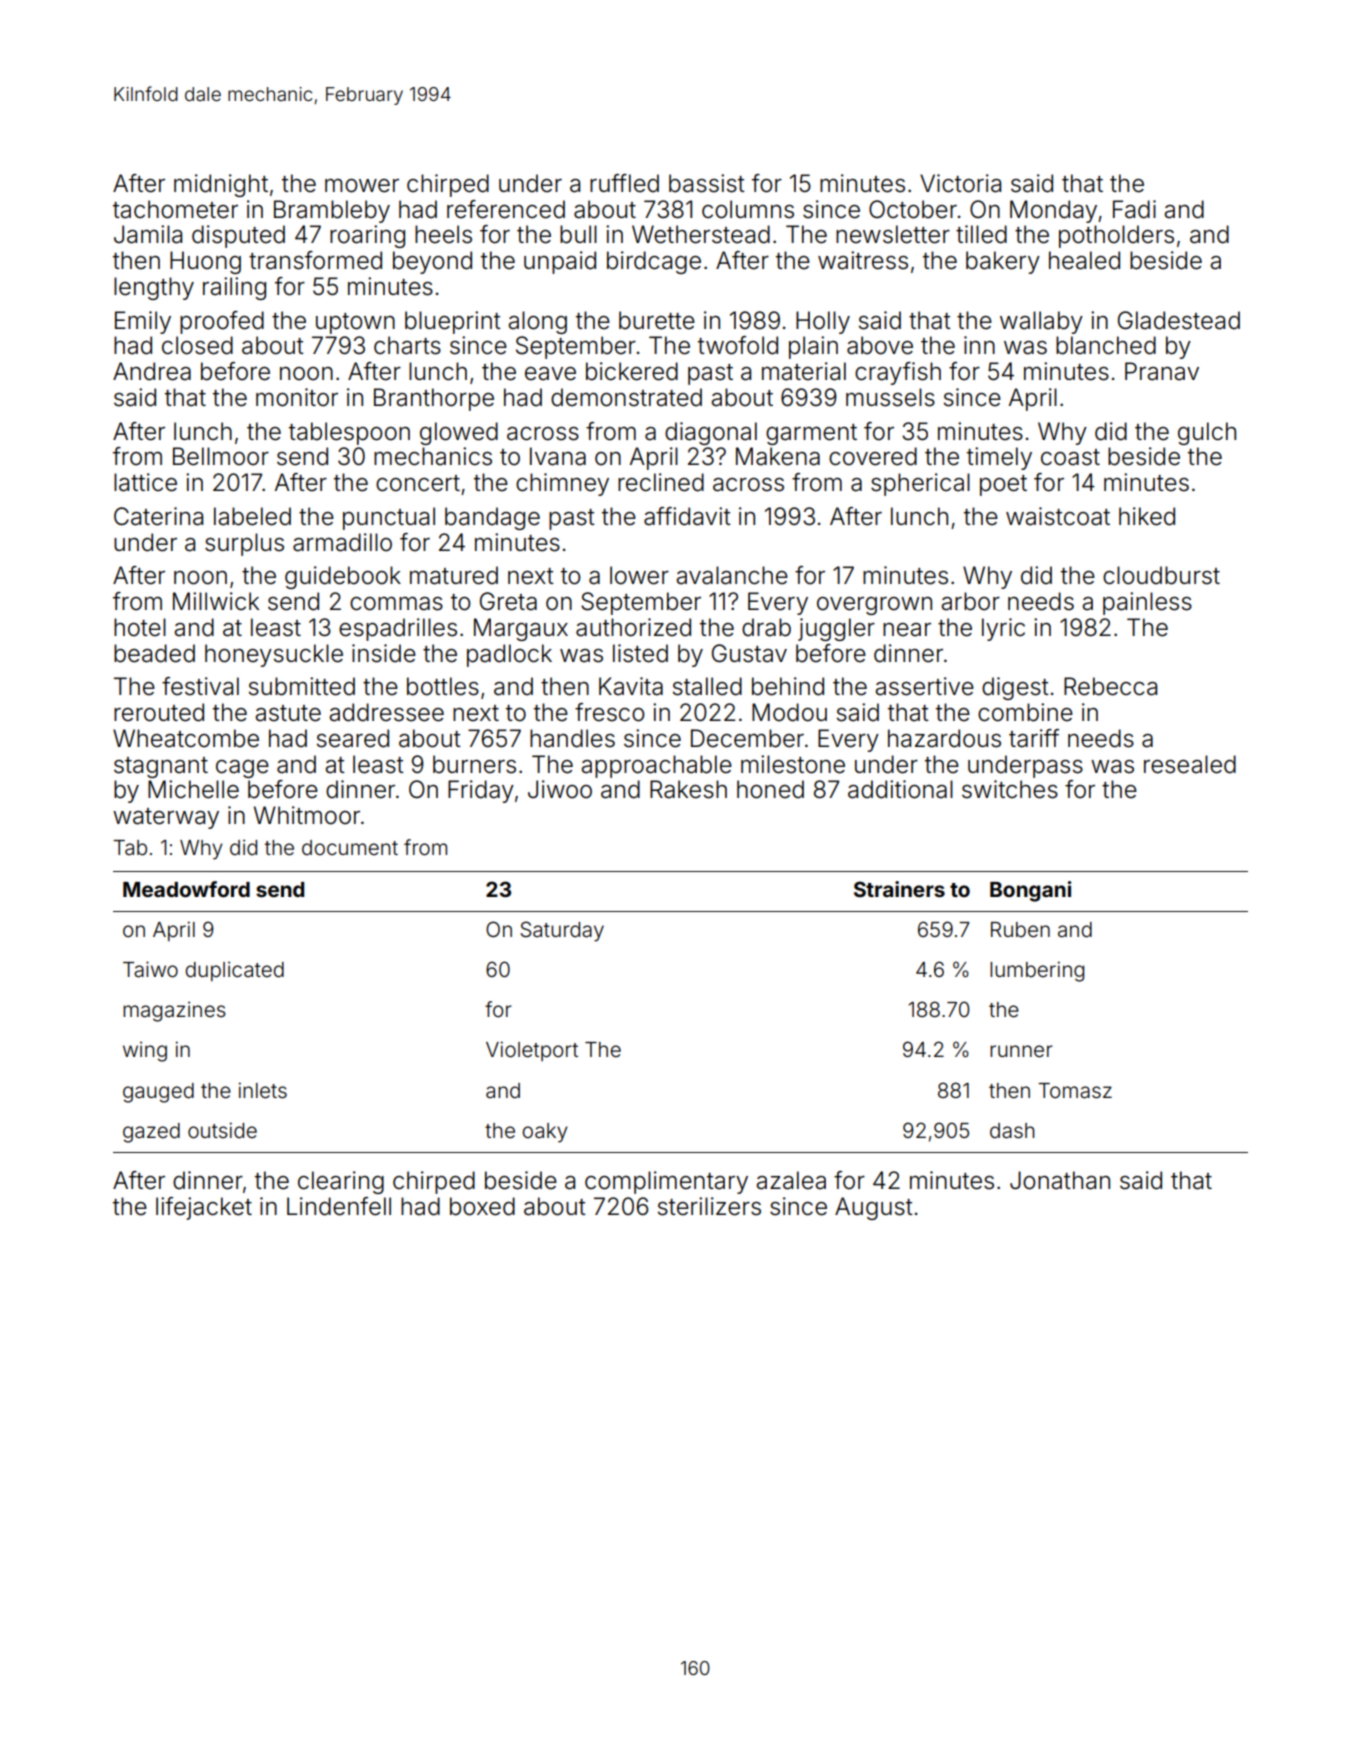 The width and height of the page is (1360, 1761). I want to click on demonstrated, so click(626, 397).
